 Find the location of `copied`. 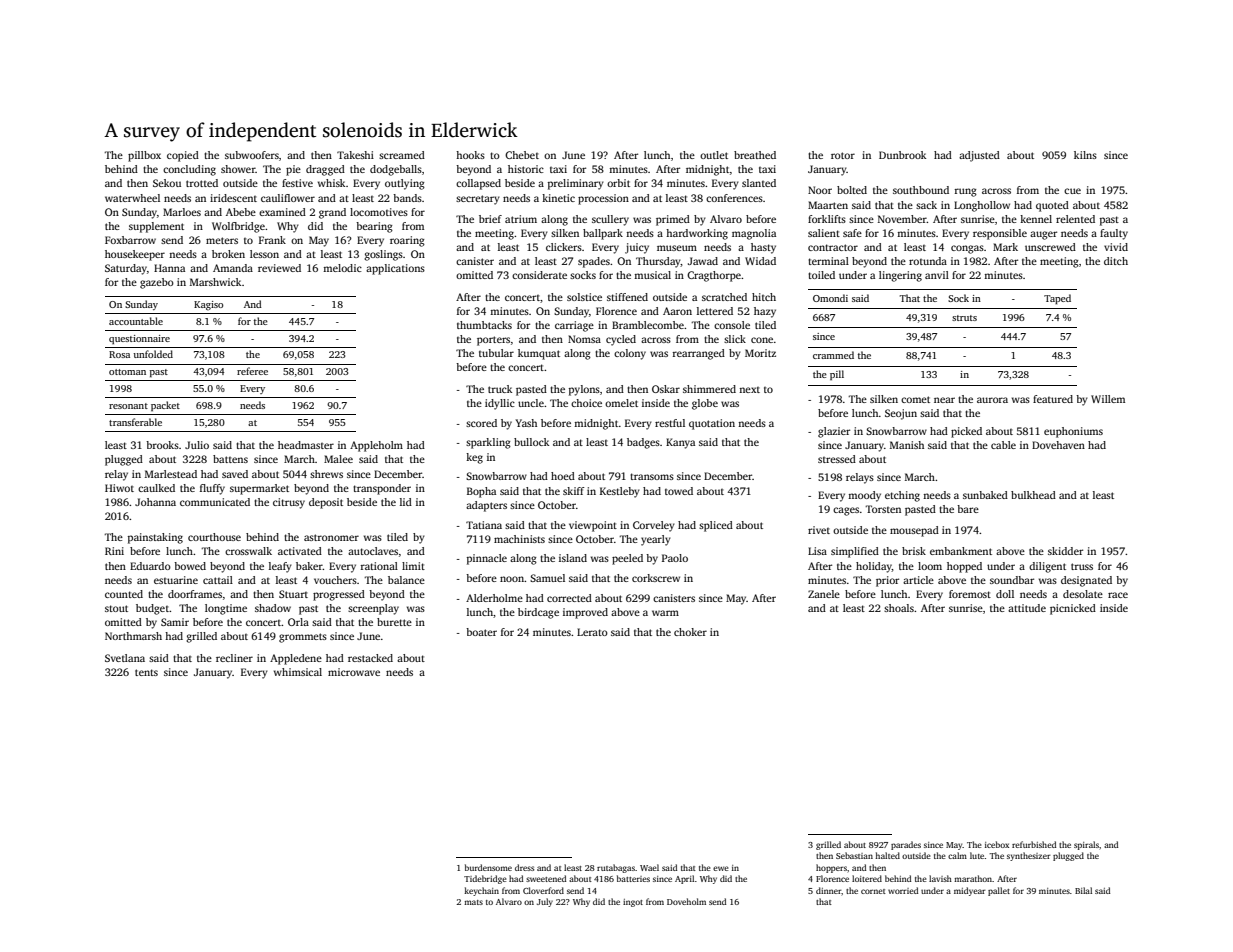

copied is located at coordinates (183, 156).
